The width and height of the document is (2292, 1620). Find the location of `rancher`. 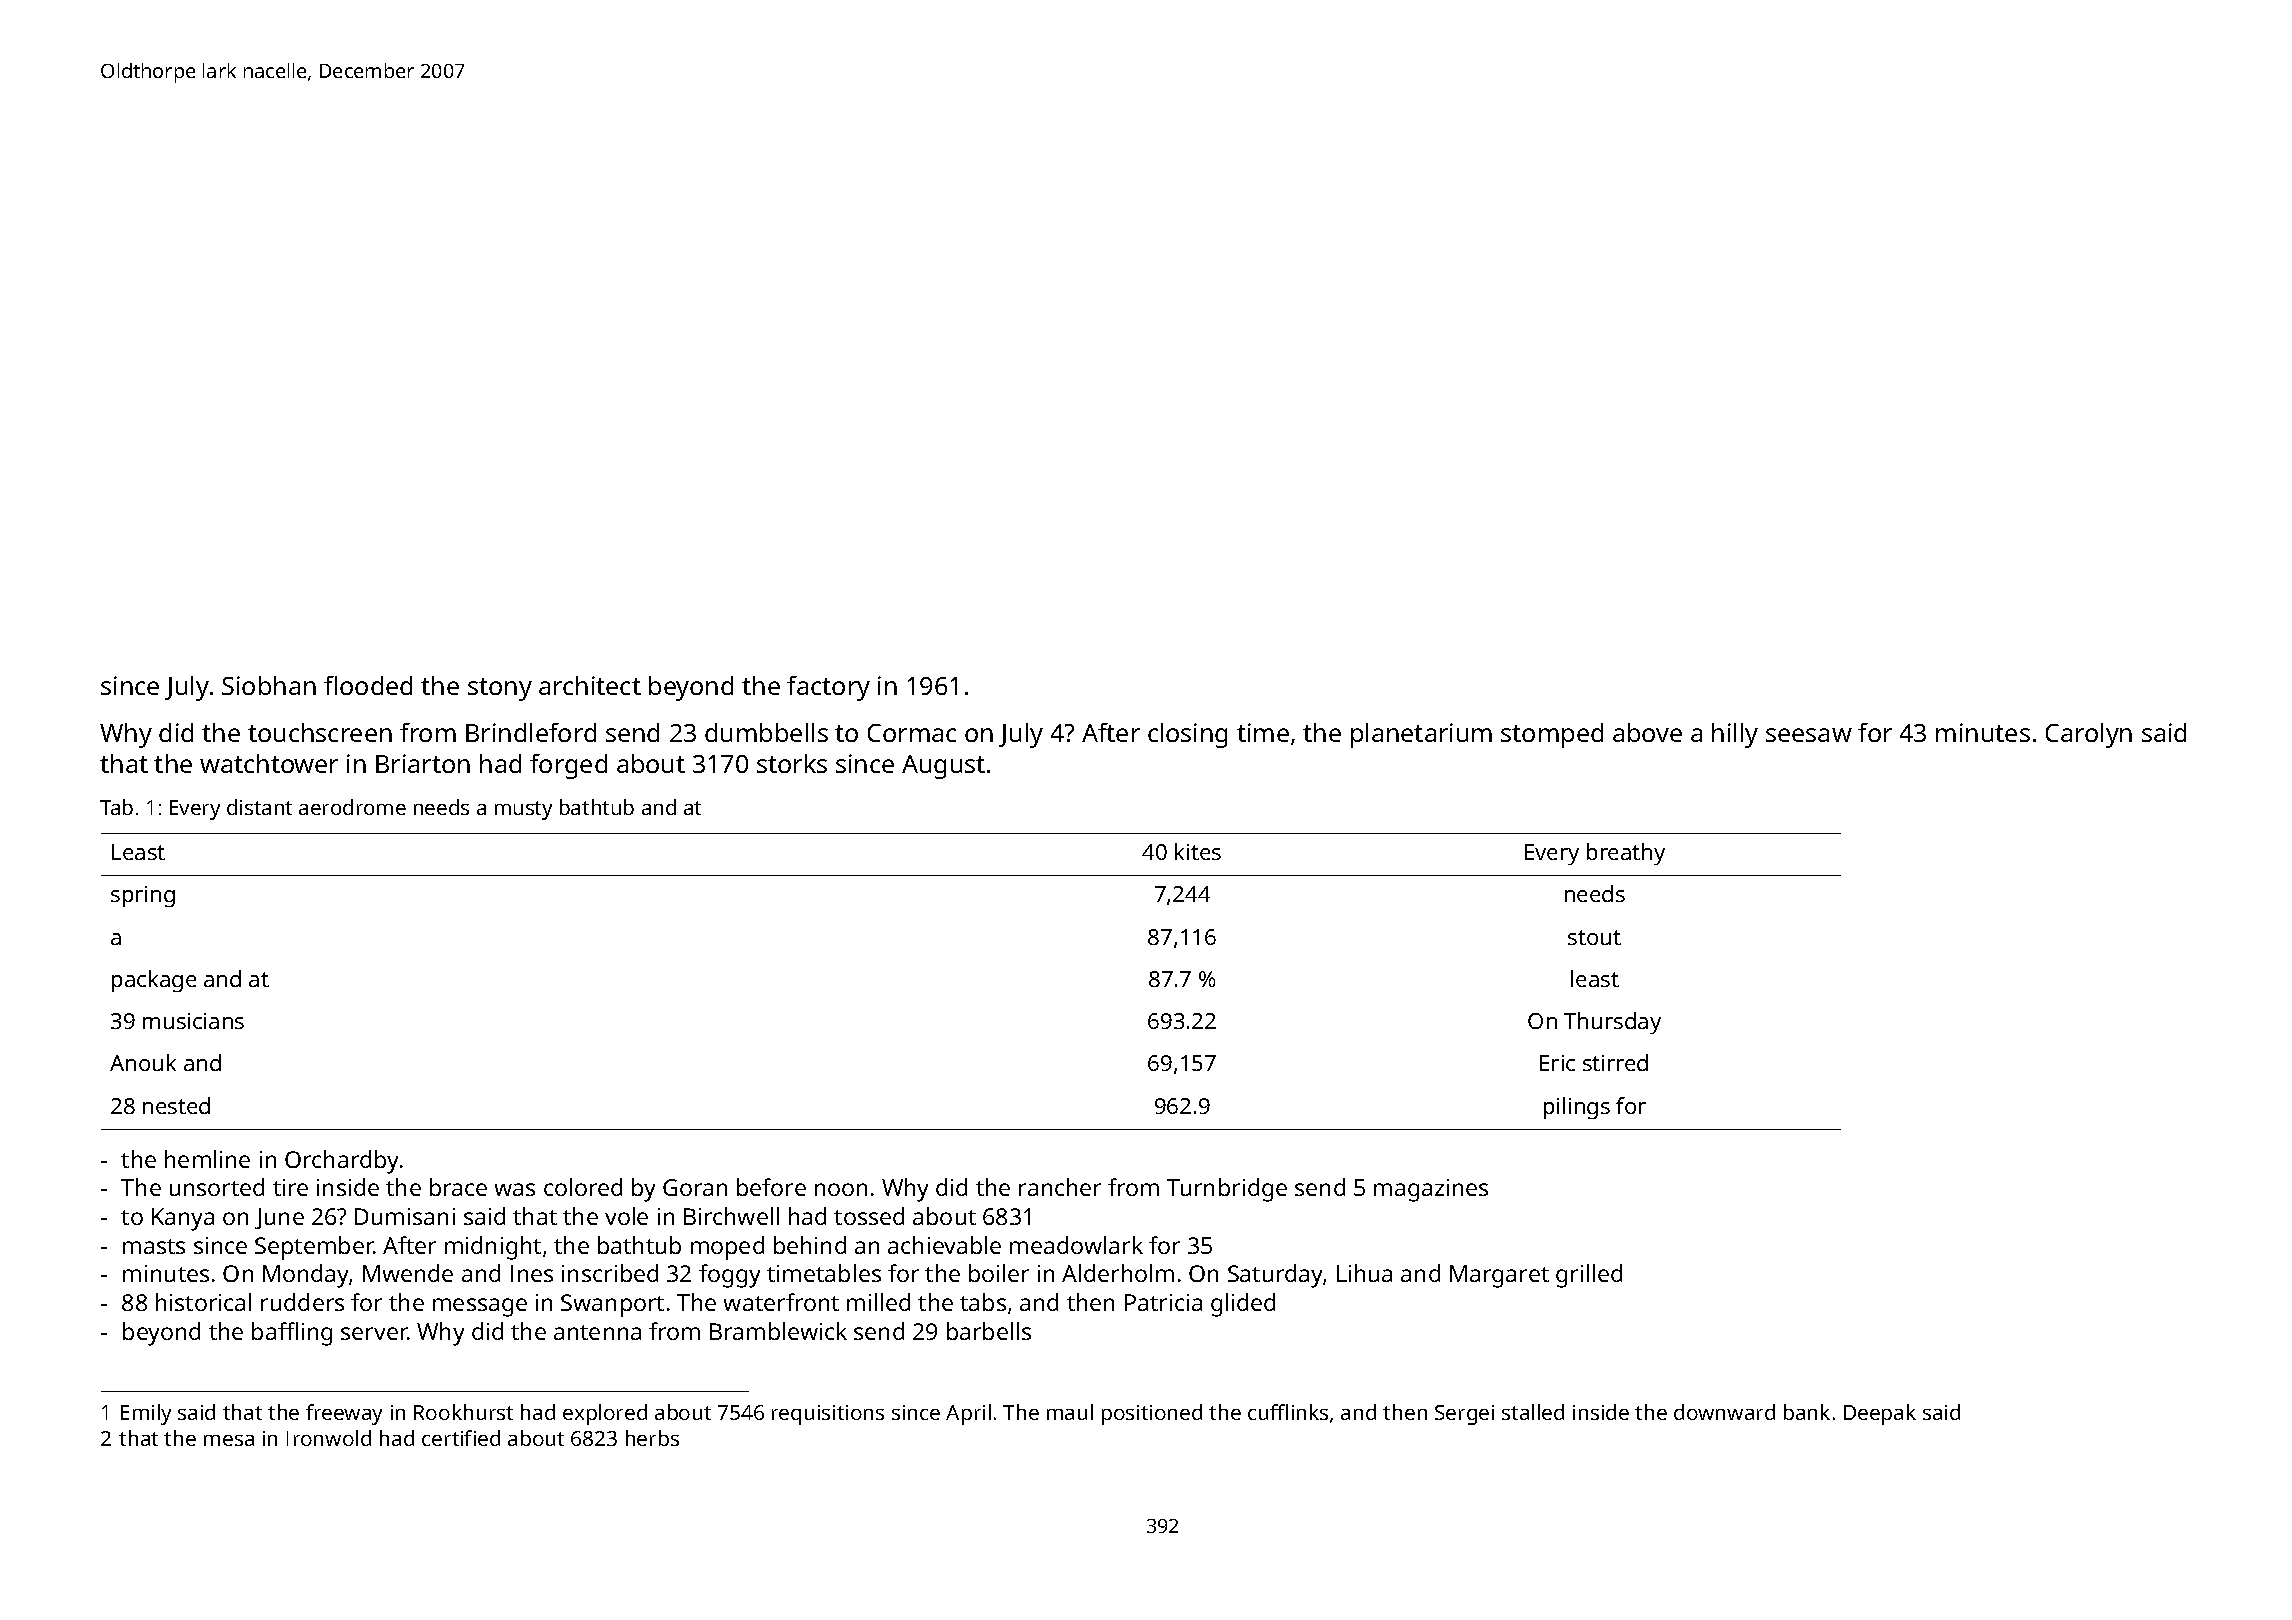

rancher is located at coordinates (1060, 1187).
